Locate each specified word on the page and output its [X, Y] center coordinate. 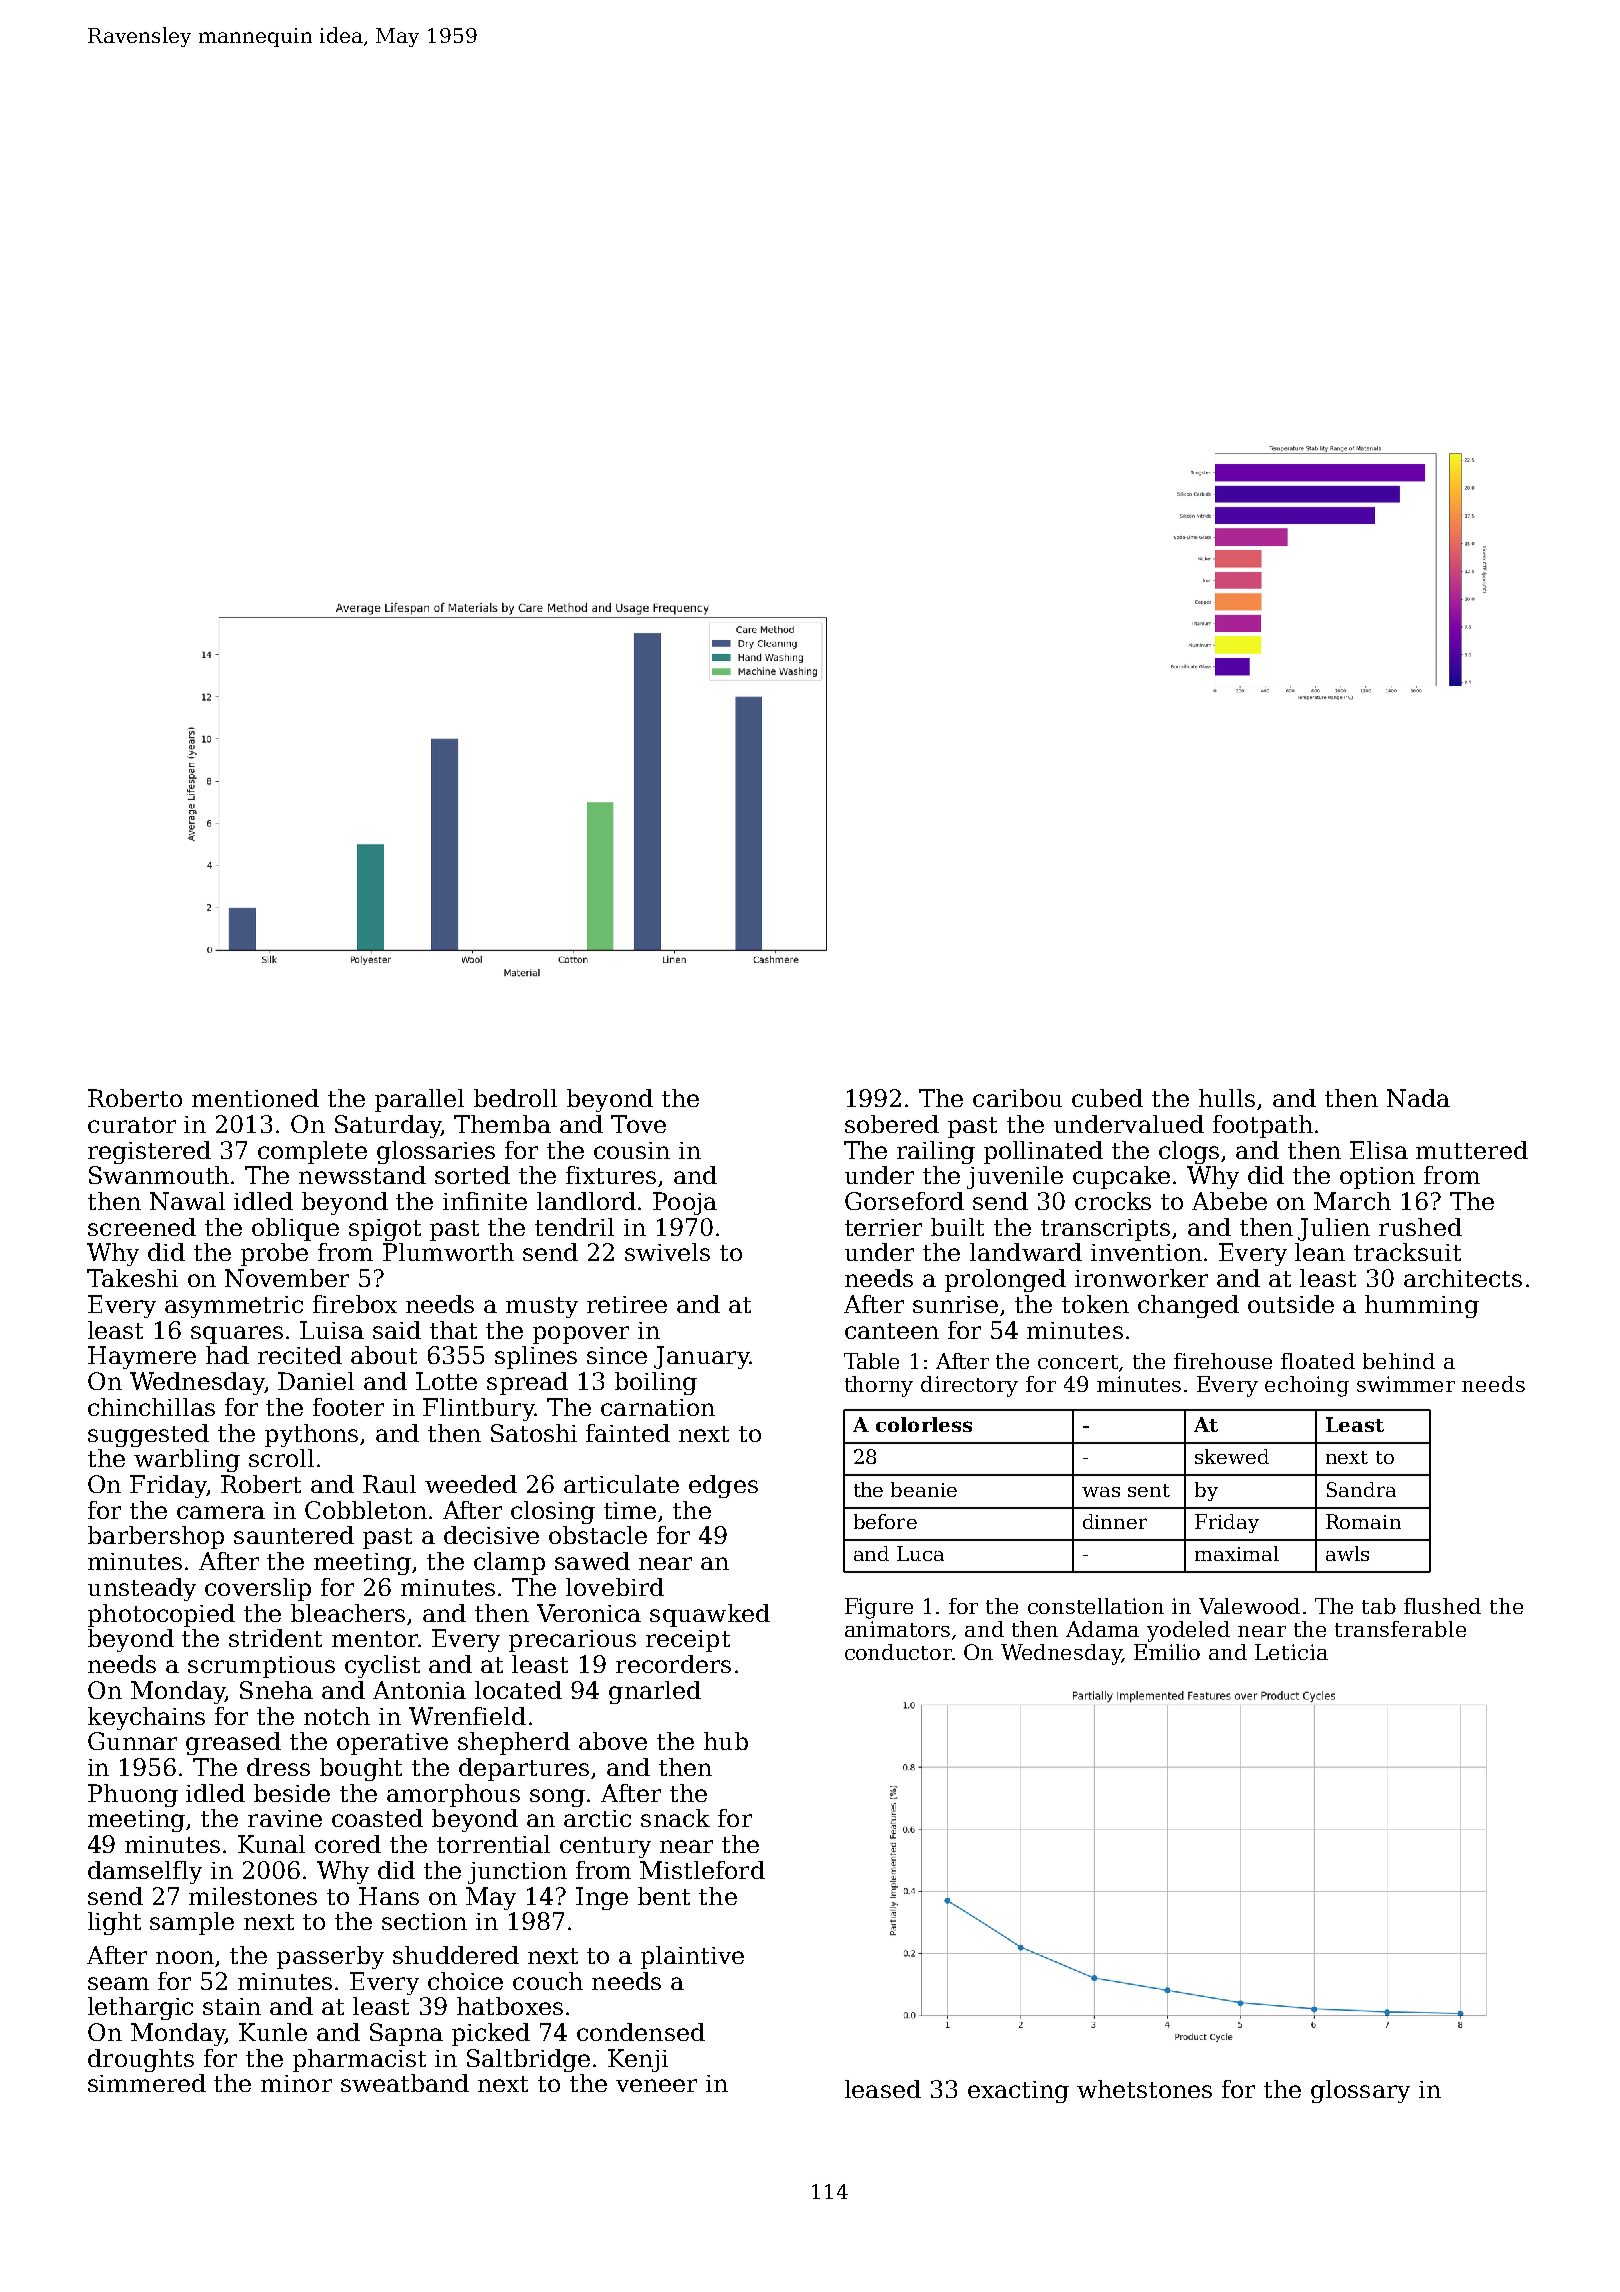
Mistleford [702, 1870]
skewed [1232, 1456]
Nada [1418, 1098]
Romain [1363, 1521]
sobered [892, 1124]
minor [296, 2083]
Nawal [187, 1201]
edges [723, 1486]
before [885, 1521]
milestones [253, 1896]
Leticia [1291, 1652]
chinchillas [151, 1407]
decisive [491, 1535]
